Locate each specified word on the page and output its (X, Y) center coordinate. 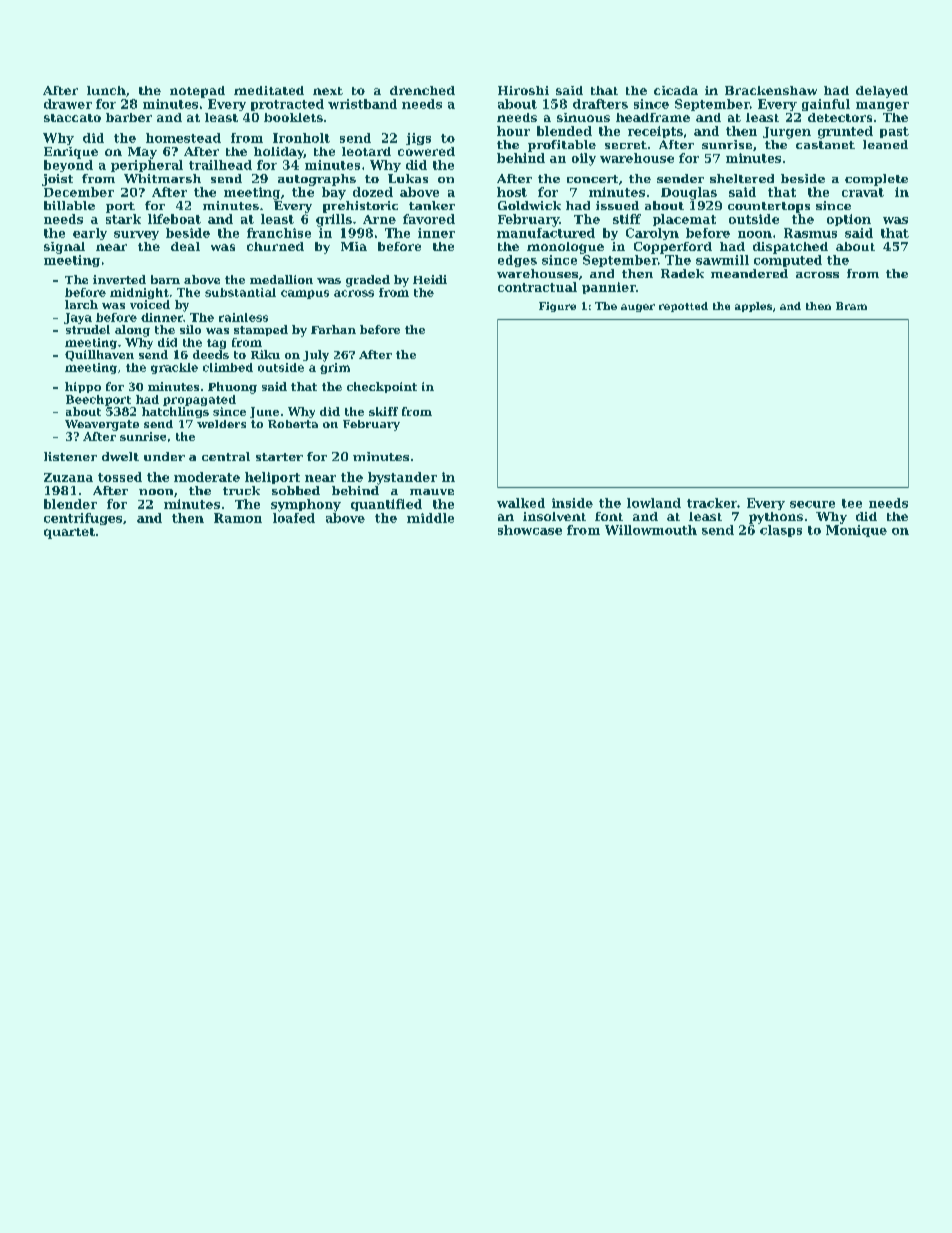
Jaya (78, 318)
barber (129, 117)
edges (517, 261)
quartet (69, 533)
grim (335, 368)
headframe (653, 117)
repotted (683, 307)
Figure (557, 307)
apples (753, 307)
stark (123, 219)
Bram (851, 306)
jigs (418, 139)
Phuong (232, 388)
